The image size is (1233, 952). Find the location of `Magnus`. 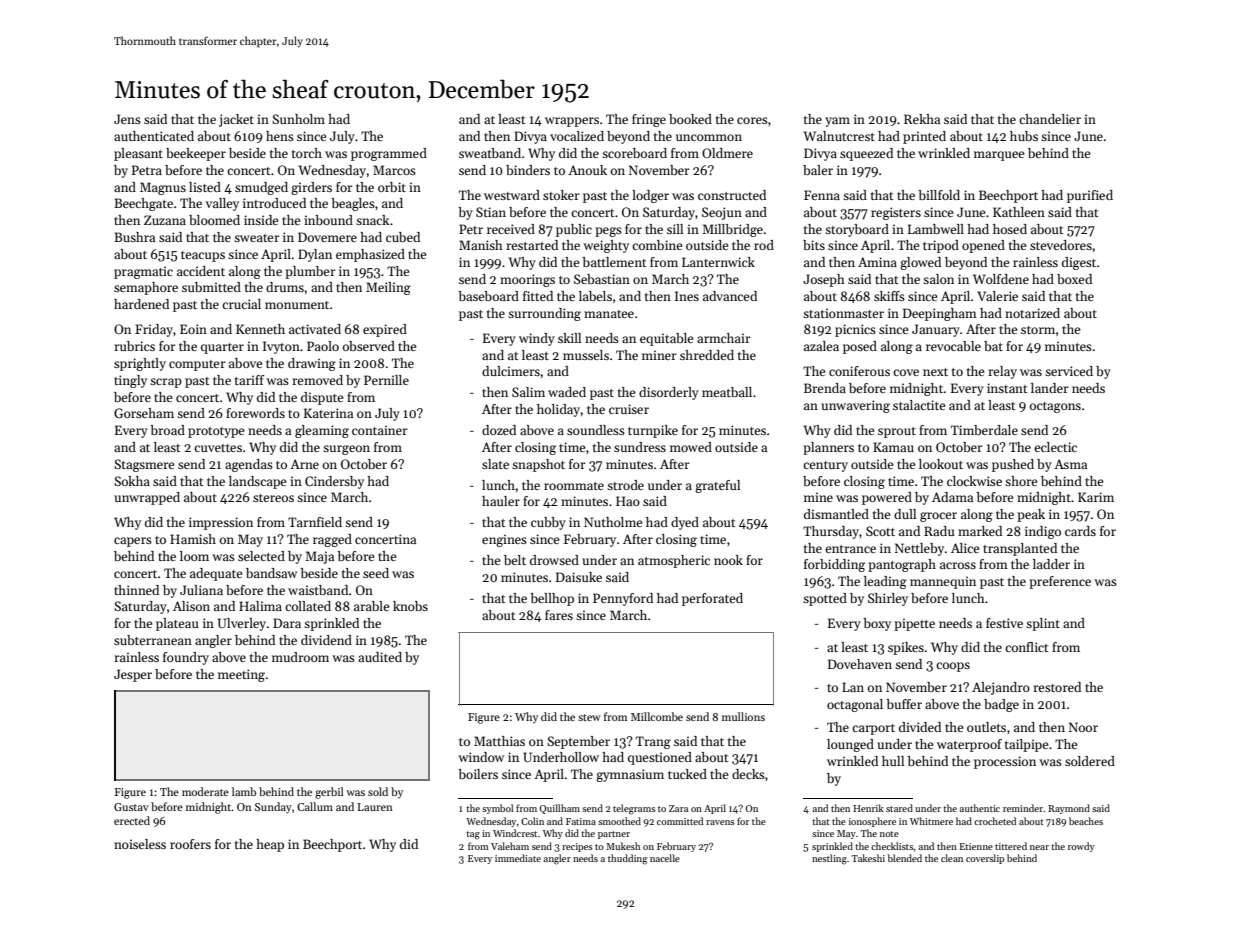

Magnus is located at coordinates (163, 188).
